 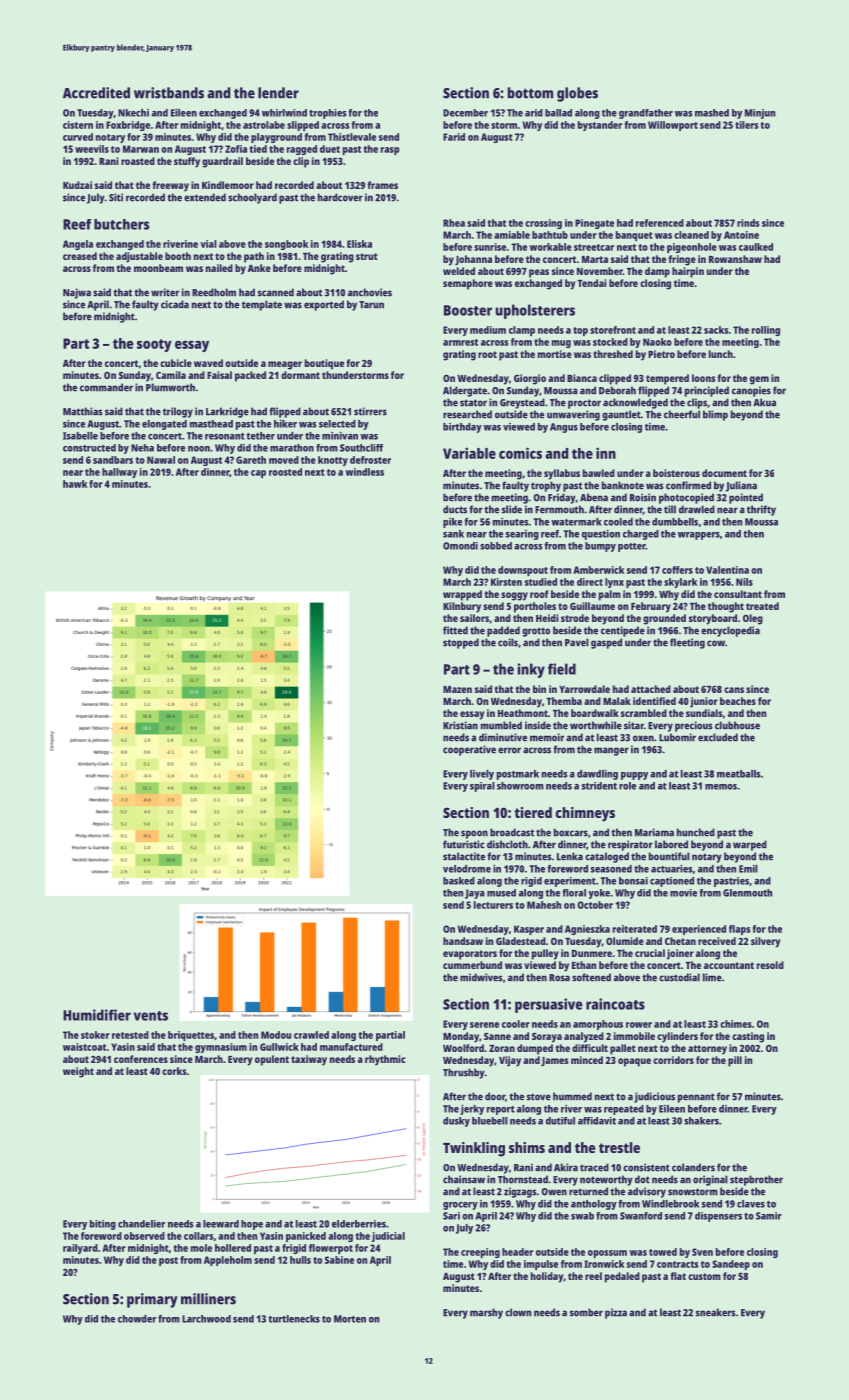 I want to click on rinds, so click(x=748, y=223).
